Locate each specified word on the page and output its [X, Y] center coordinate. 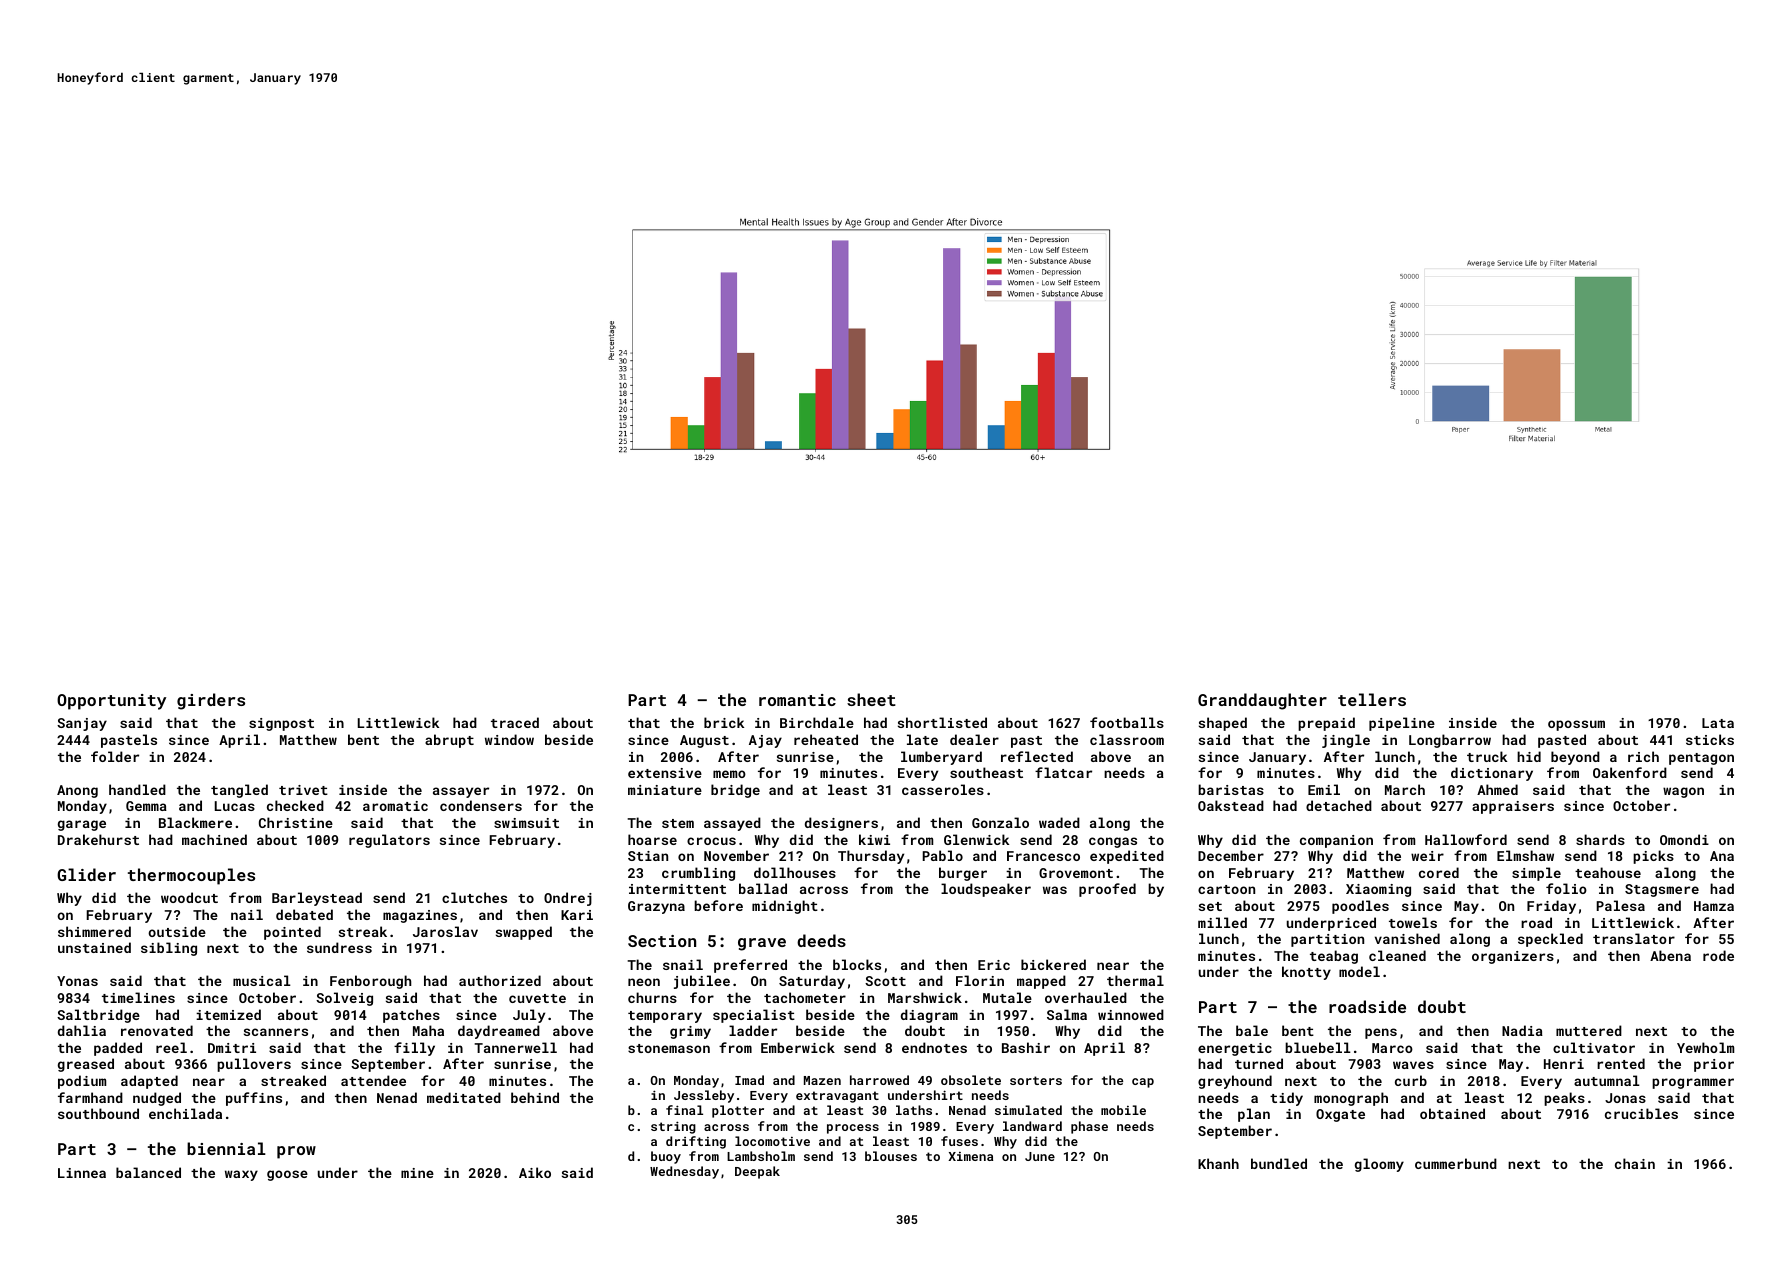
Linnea [82, 1173]
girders [211, 701]
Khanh [1218, 1163]
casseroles [943, 789]
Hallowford [1466, 839]
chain [1635, 1163]
